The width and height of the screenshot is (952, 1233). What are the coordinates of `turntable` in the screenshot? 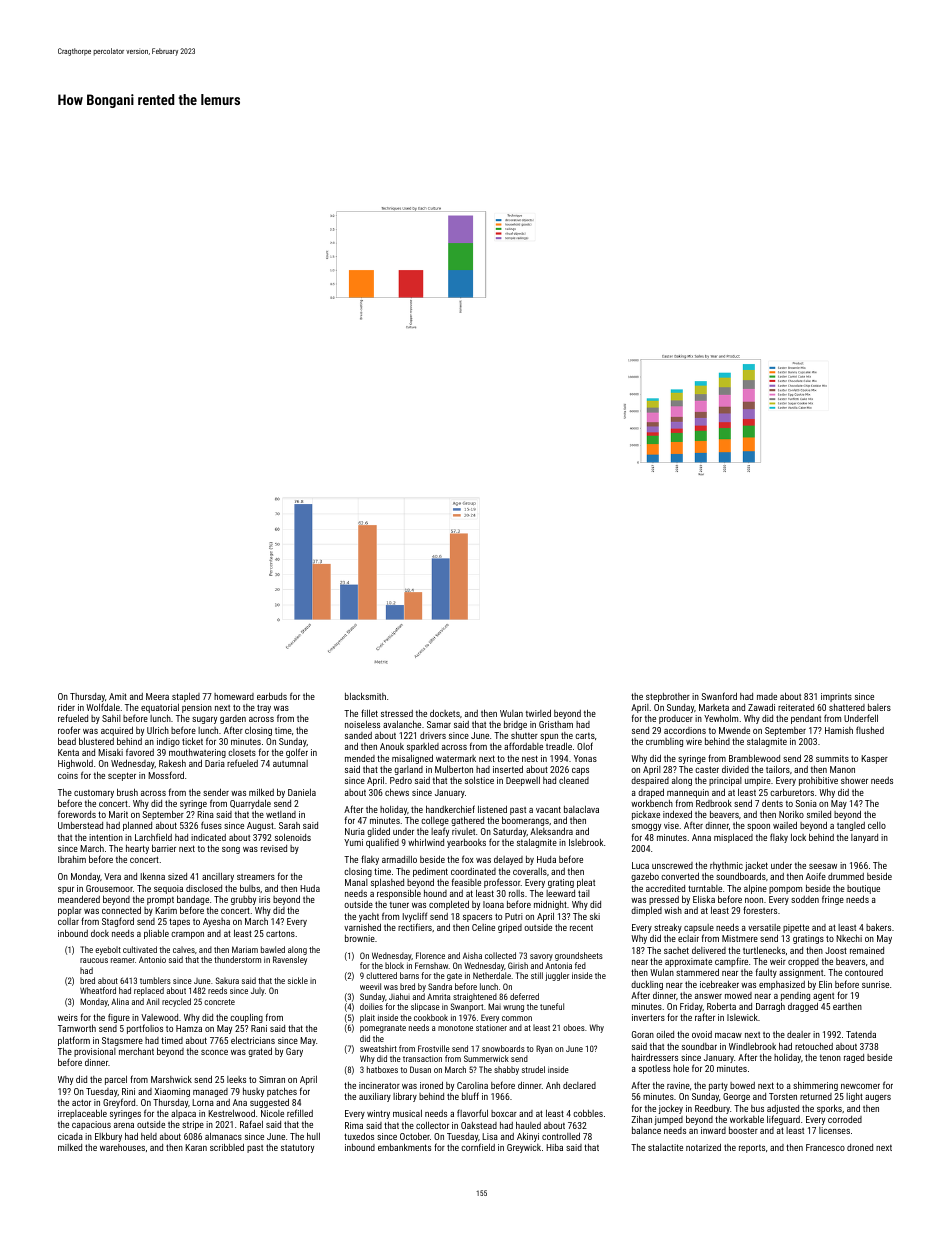 It's located at (705, 888).
